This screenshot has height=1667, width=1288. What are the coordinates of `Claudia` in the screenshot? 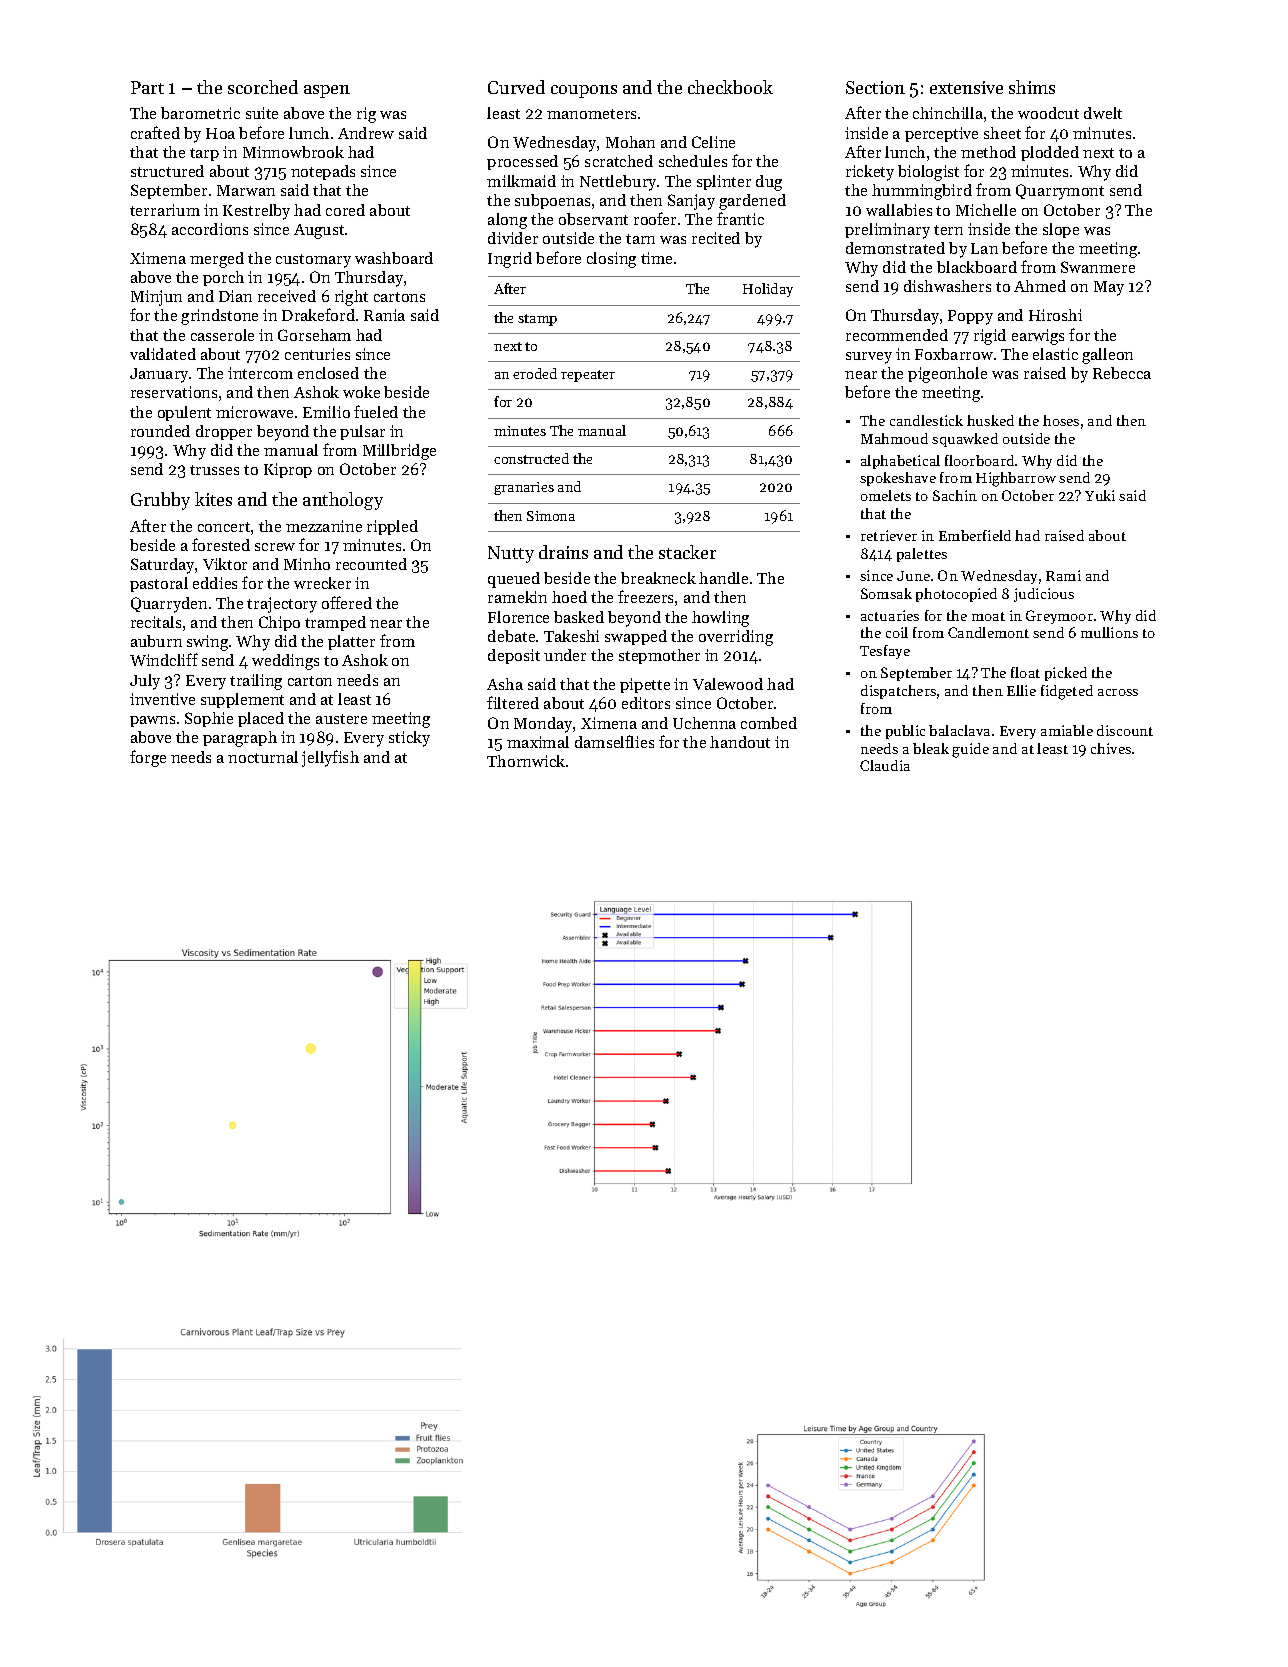 It's located at (885, 765).
